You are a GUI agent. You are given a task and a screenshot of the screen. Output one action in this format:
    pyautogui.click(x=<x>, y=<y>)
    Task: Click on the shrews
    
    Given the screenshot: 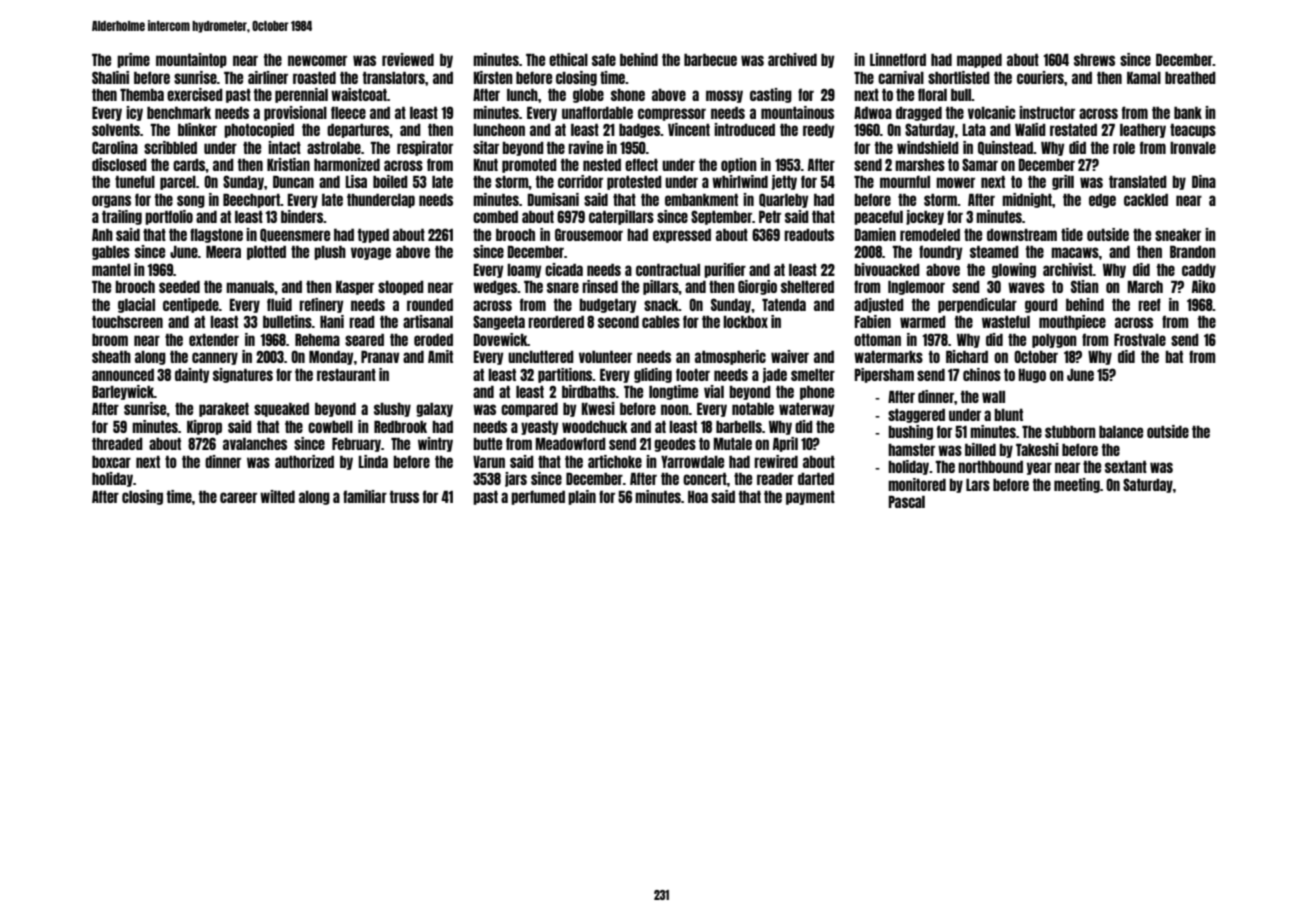 What is the action you would take?
    pyautogui.click(x=1094, y=60)
